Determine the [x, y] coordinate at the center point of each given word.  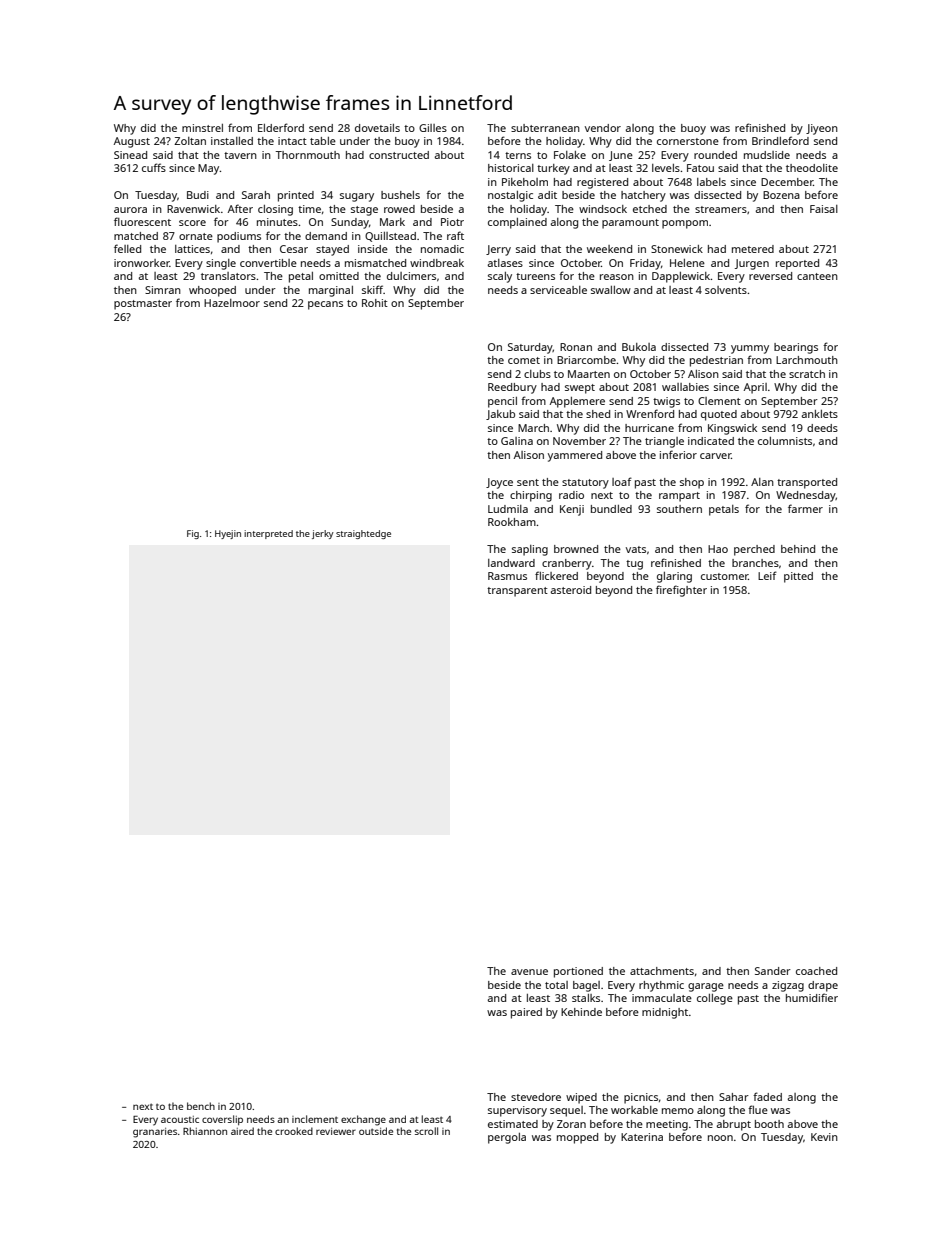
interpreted [268, 534]
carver [715, 456]
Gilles [433, 128]
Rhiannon [205, 1131]
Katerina [642, 1137]
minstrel [202, 128]
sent [528, 482]
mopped [577, 1138]
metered [753, 249]
